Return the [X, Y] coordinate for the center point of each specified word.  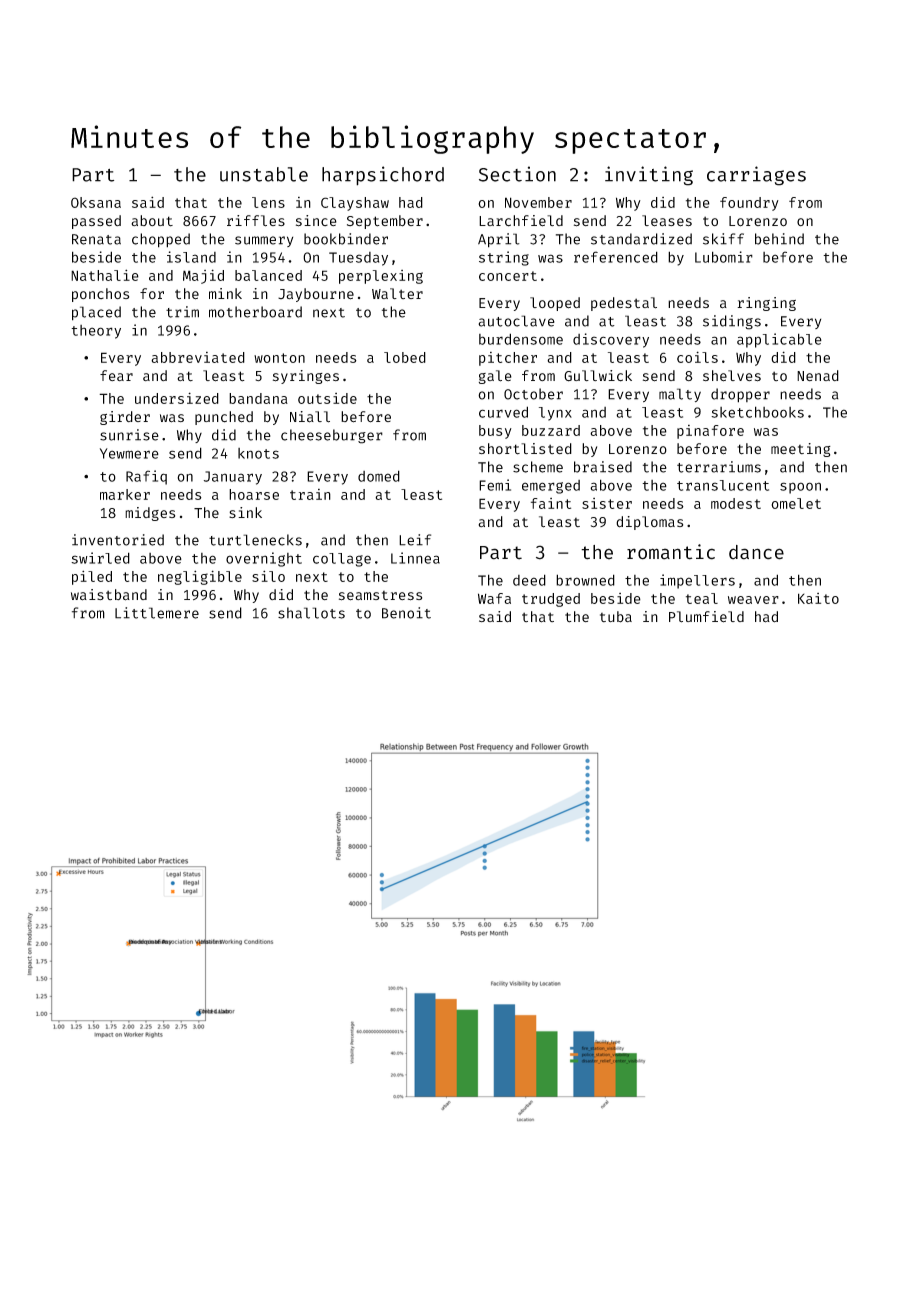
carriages [756, 176]
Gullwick [598, 376]
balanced [268, 275]
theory [96, 332]
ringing [766, 304]
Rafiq [146, 477]
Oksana [96, 202]
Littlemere [157, 613]
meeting [801, 450]
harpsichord [383, 176]
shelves [732, 376]
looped [555, 304]
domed [379, 476]
